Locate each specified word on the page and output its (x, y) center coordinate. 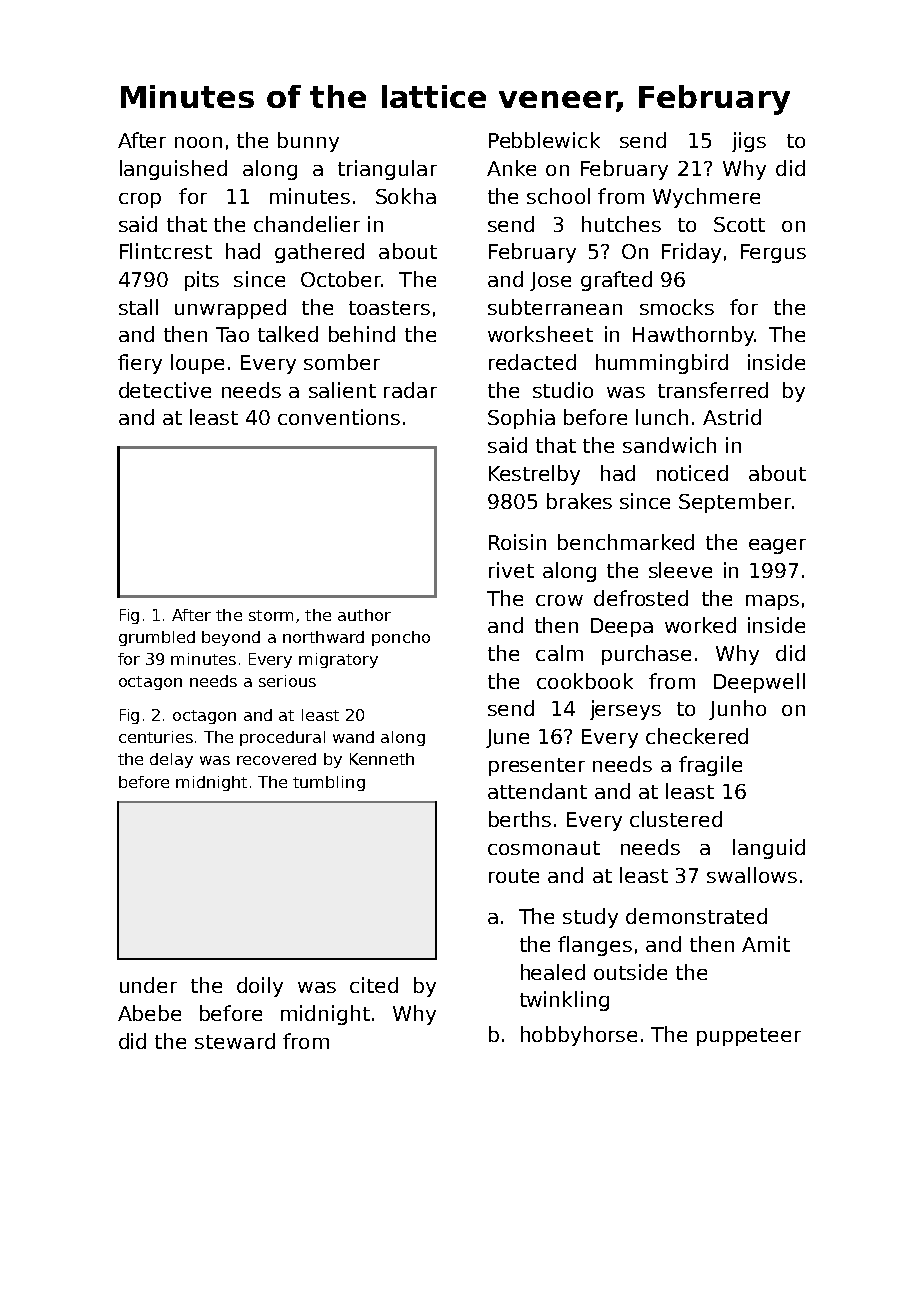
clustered (676, 819)
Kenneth (382, 759)
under (148, 985)
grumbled (157, 638)
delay (171, 760)
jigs (749, 142)
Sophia (521, 419)
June (507, 738)
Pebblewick (544, 140)
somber (342, 362)
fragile (710, 766)
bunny (308, 142)
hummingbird (662, 364)
